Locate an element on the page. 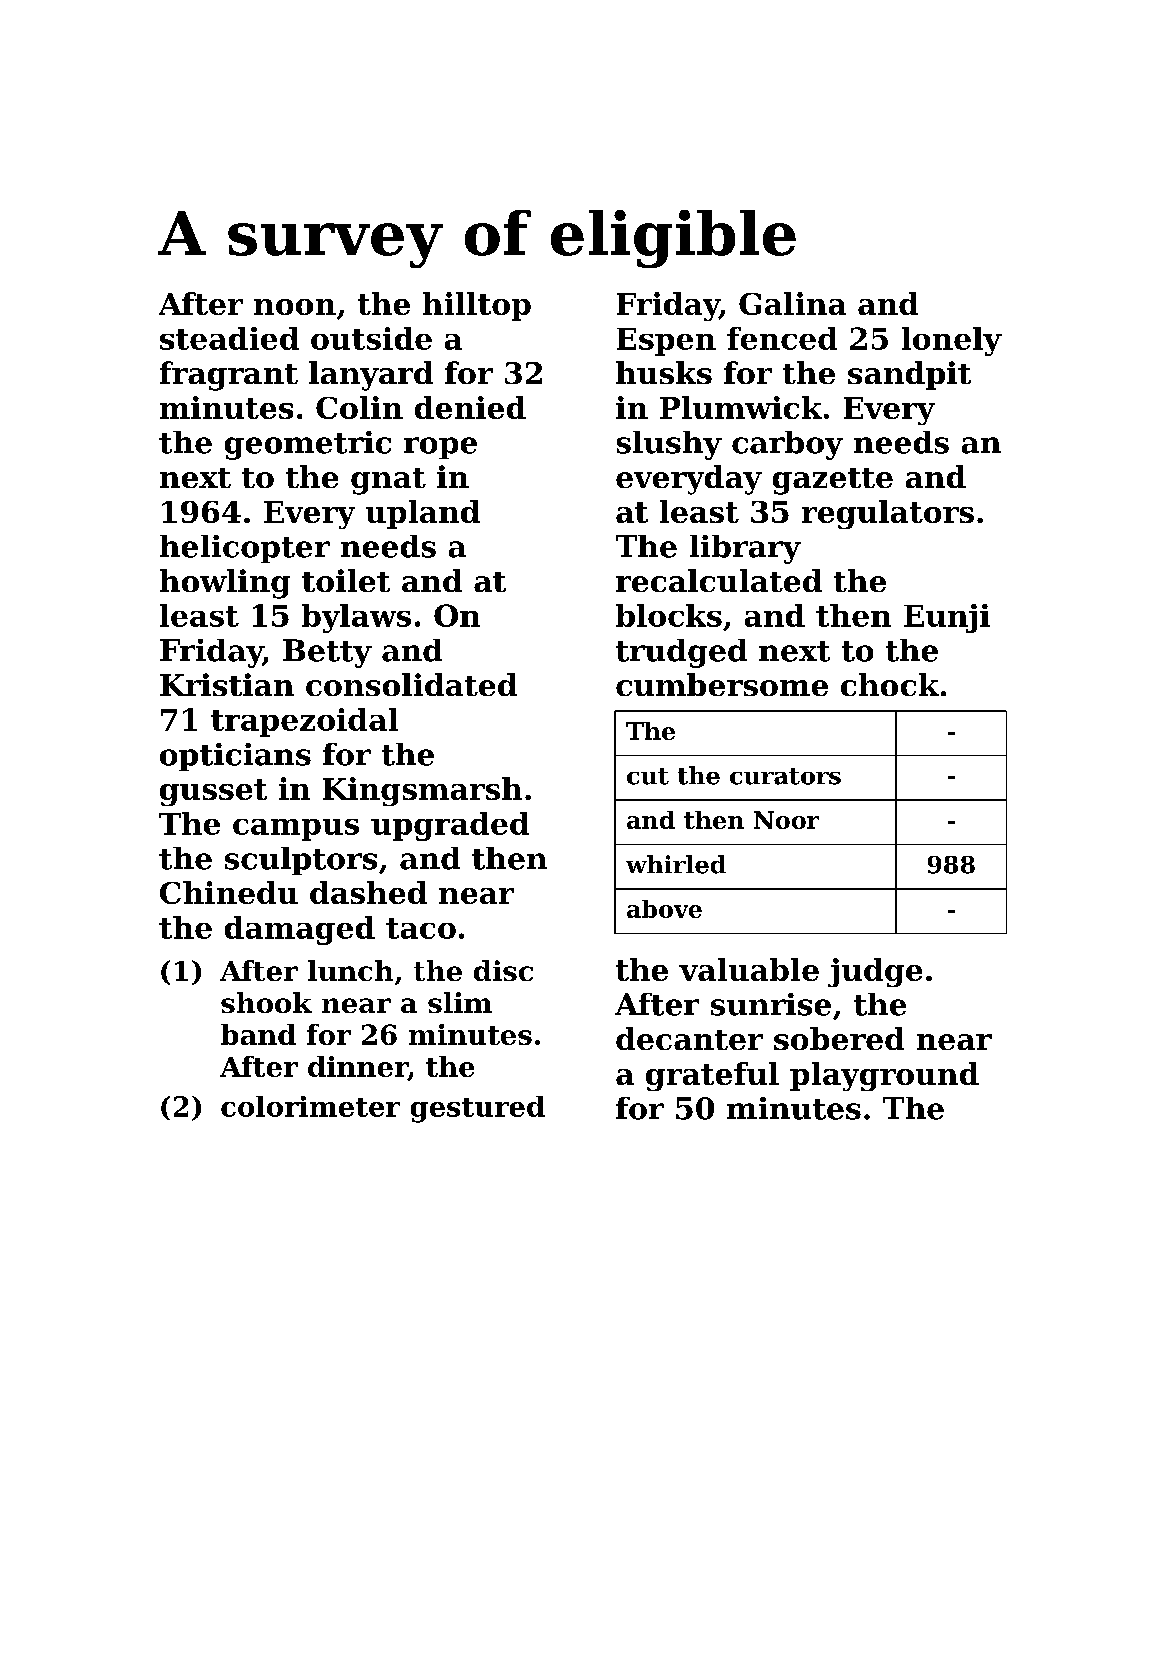  blocks is located at coordinates (669, 615).
